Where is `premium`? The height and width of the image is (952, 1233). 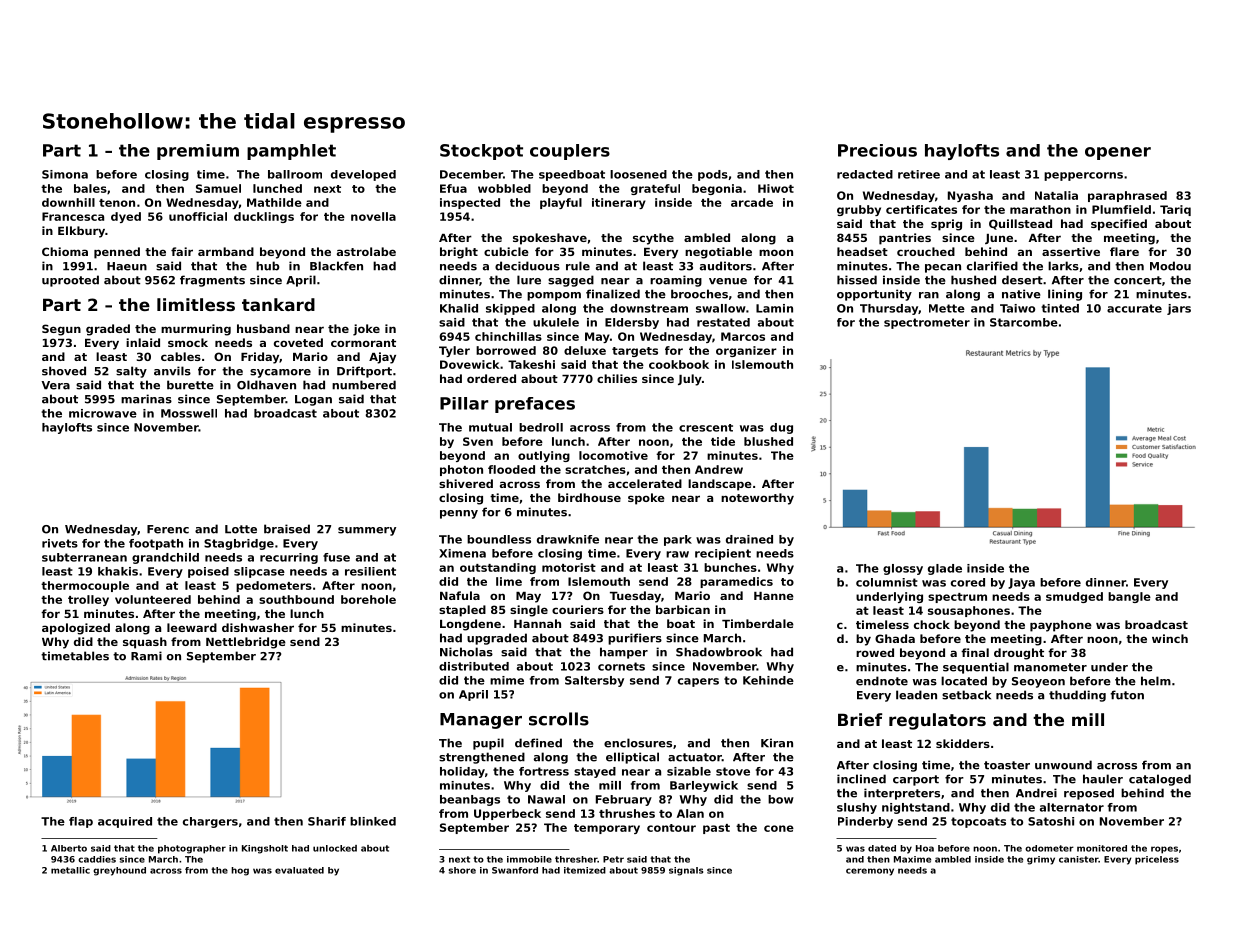 premium is located at coordinates (198, 152).
